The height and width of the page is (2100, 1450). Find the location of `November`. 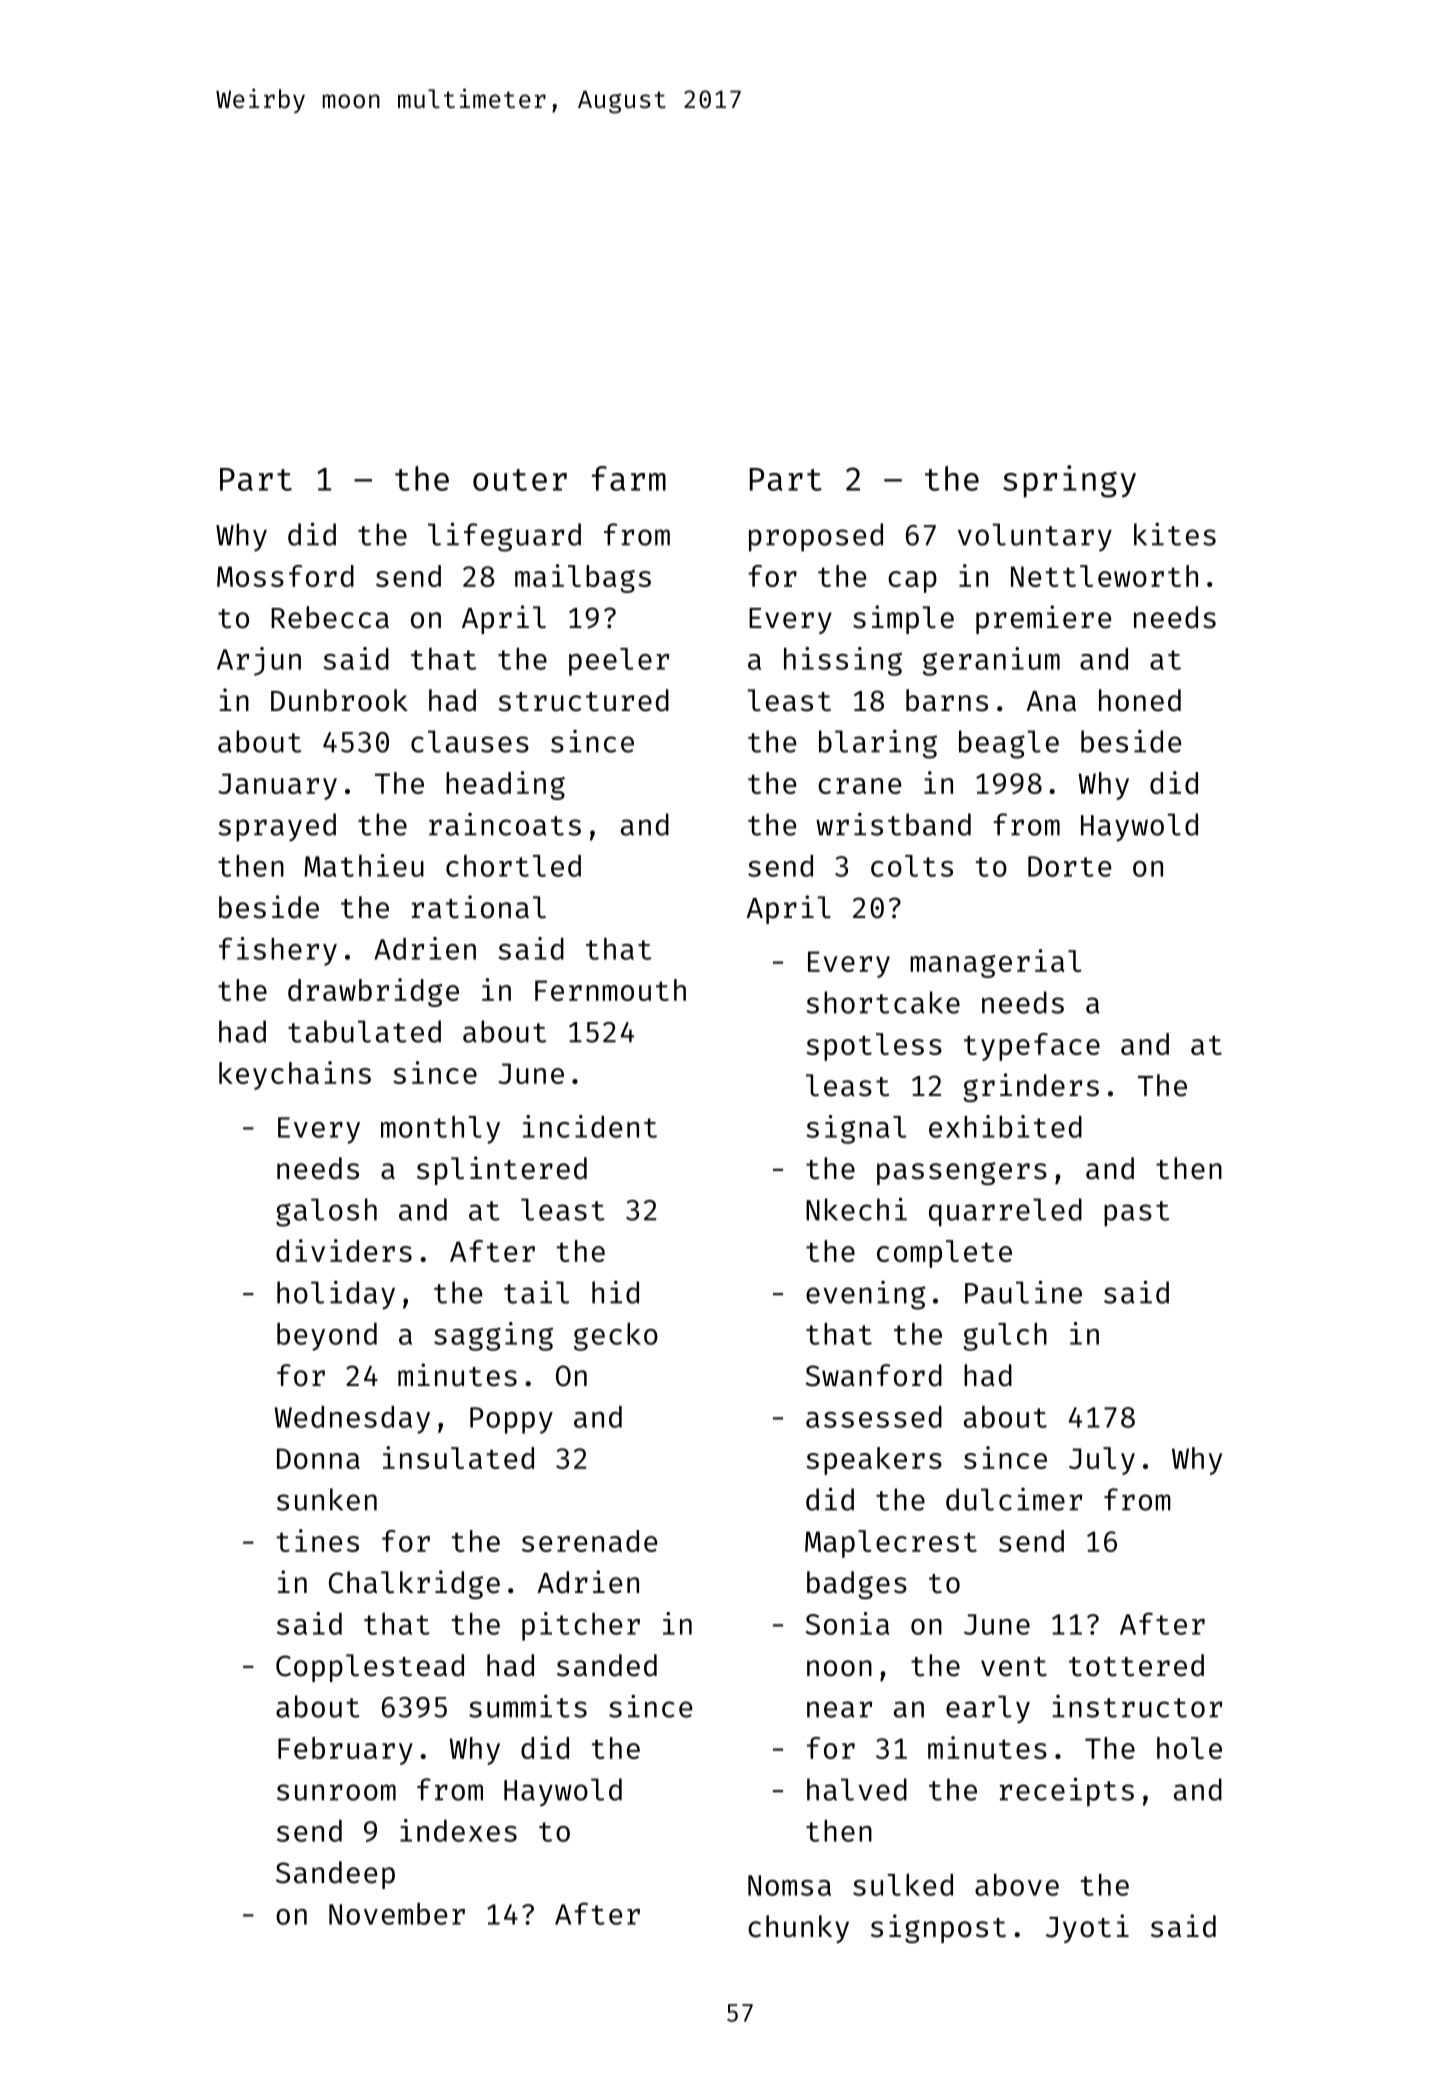

November is located at coordinates (397, 1913).
